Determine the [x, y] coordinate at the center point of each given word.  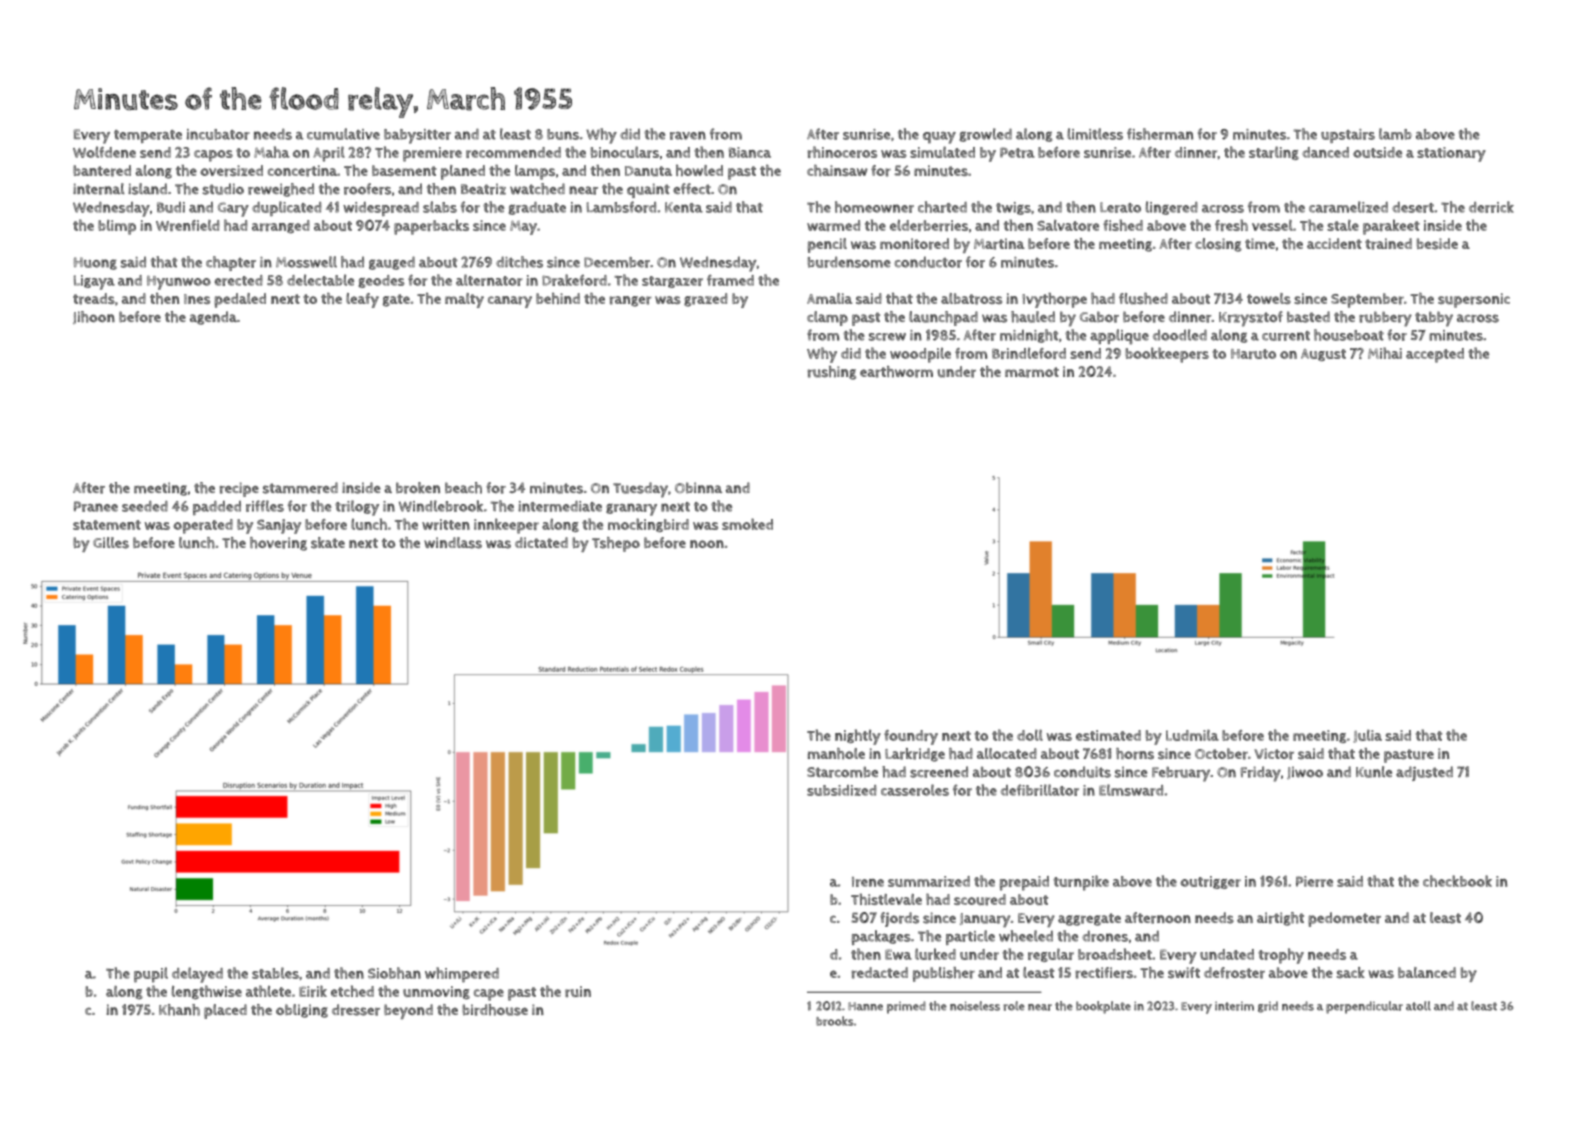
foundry [911, 737]
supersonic [1474, 300]
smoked [747, 524]
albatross [971, 299]
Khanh [179, 1010]
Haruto [1253, 354]
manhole [836, 754]
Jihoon [94, 317]
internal [99, 189]
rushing [832, 373]
